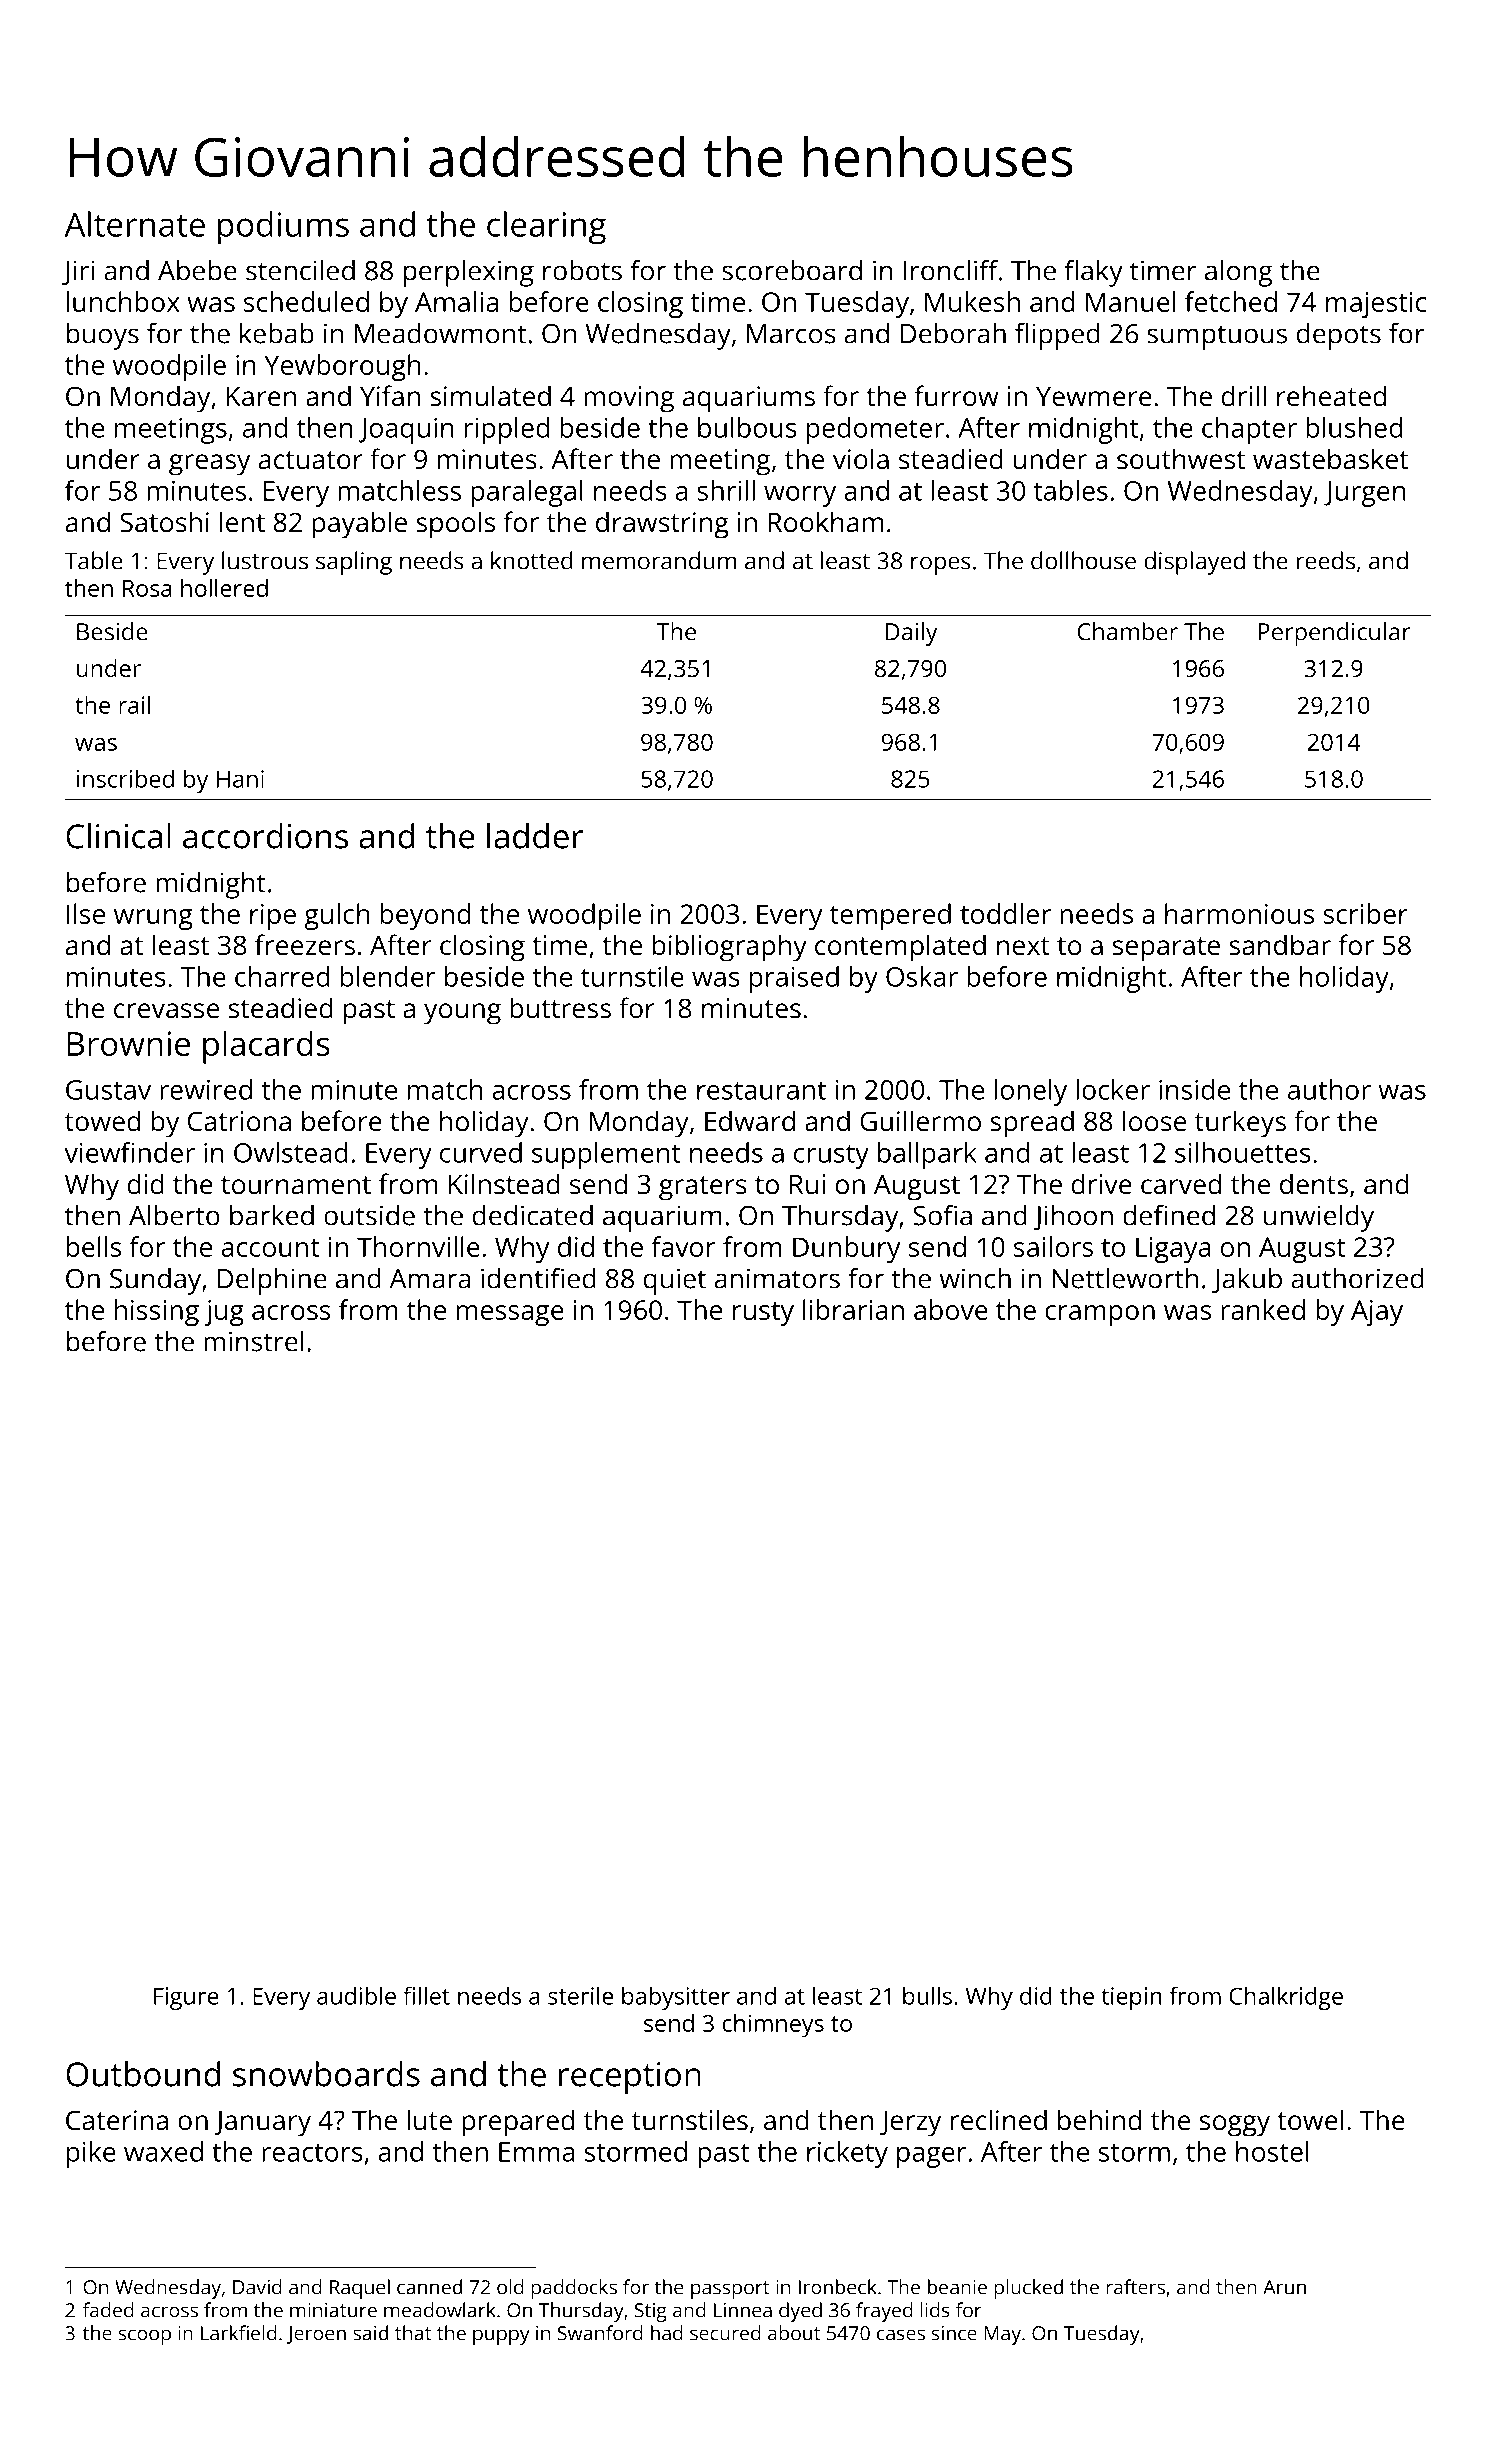 The width and height of the image is (1496, 2464). Describe the element at coordinates (1377, 1313) in the image. I see `Ajay` at that location.
